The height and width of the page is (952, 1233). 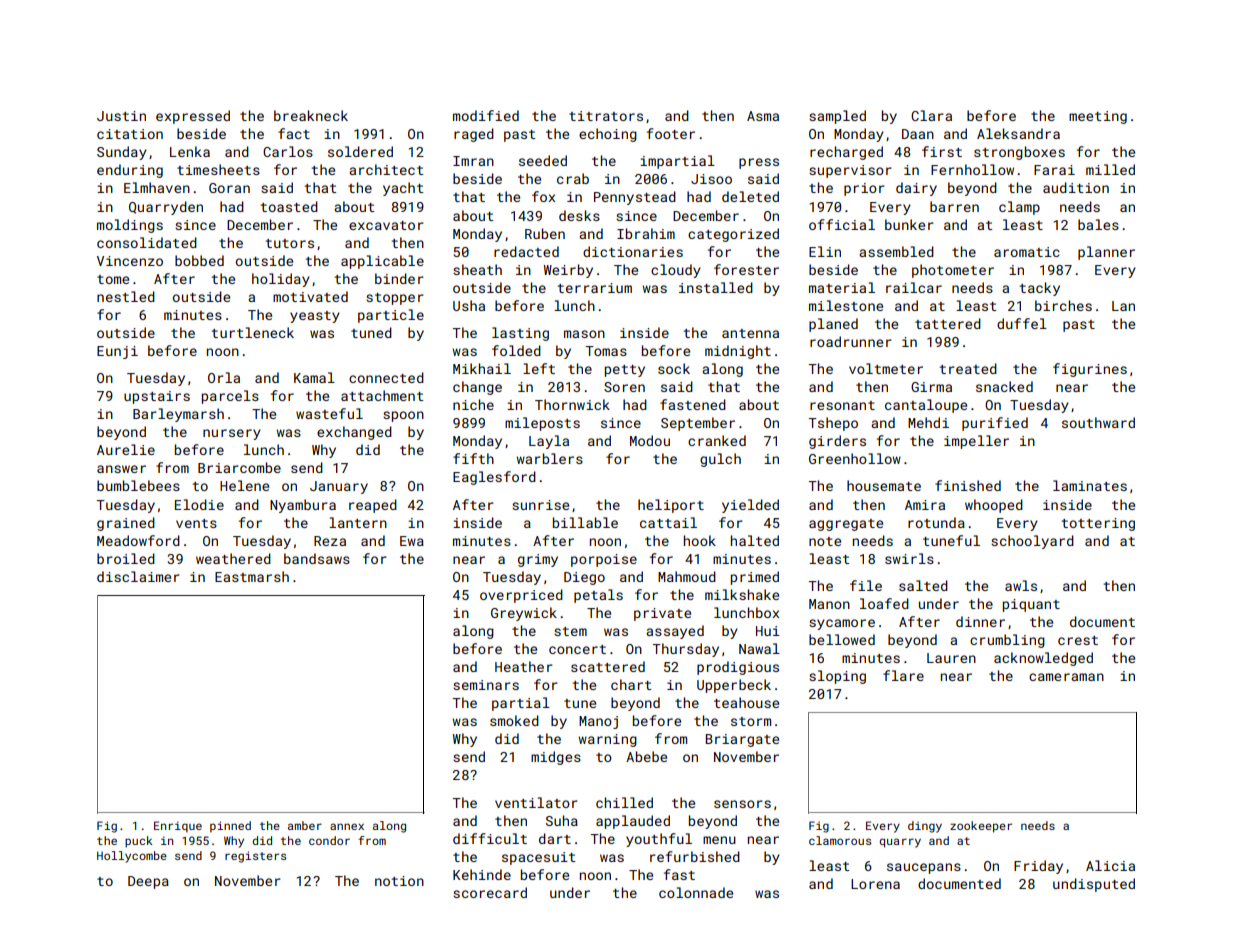 I want to click on Greywick, so click(x=524, y=614).
